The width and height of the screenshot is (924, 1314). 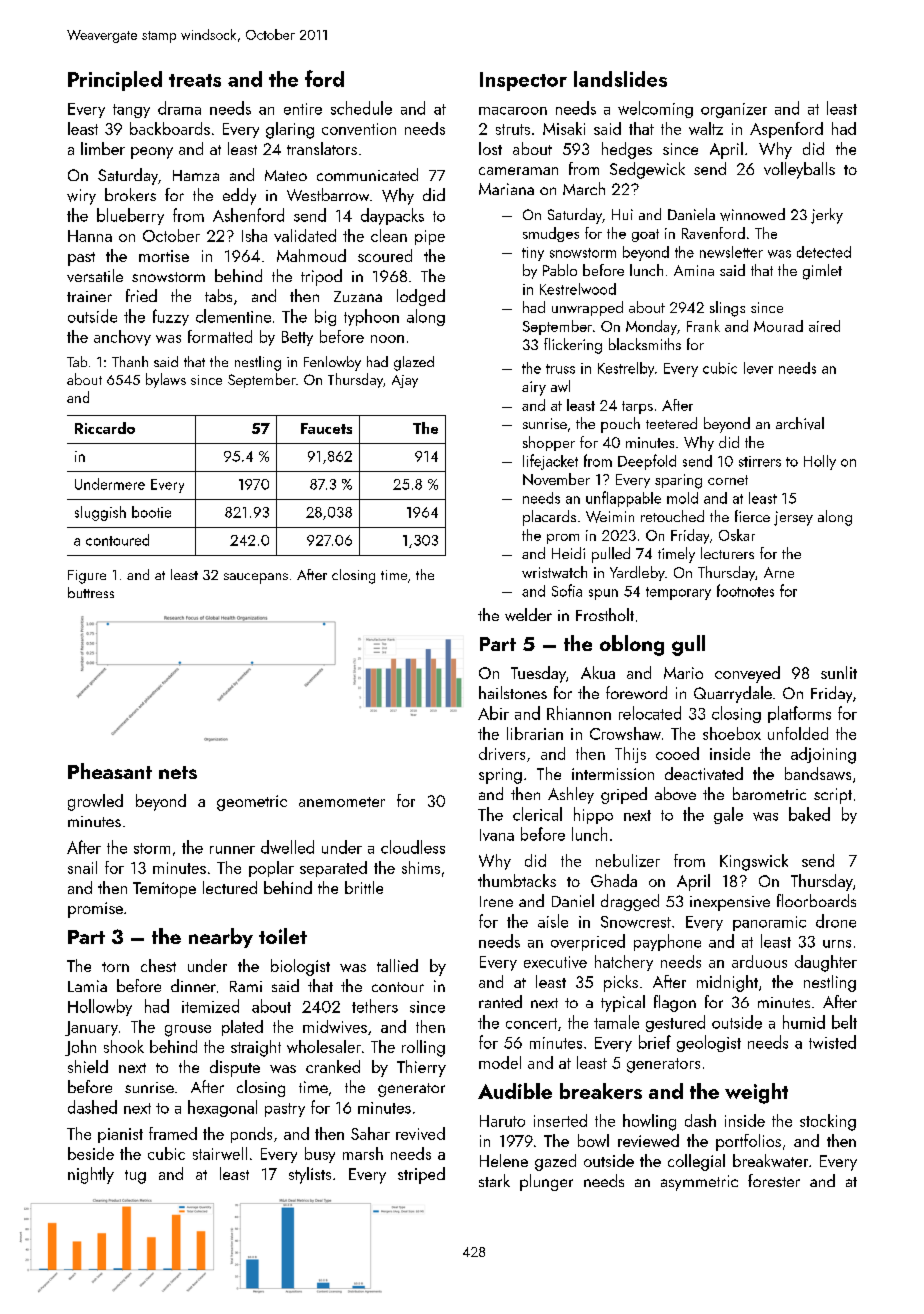 What do you see at coordinates (799, 170) in the screenshot?
I see `volleyballs` at bounding box center [799, 170].
